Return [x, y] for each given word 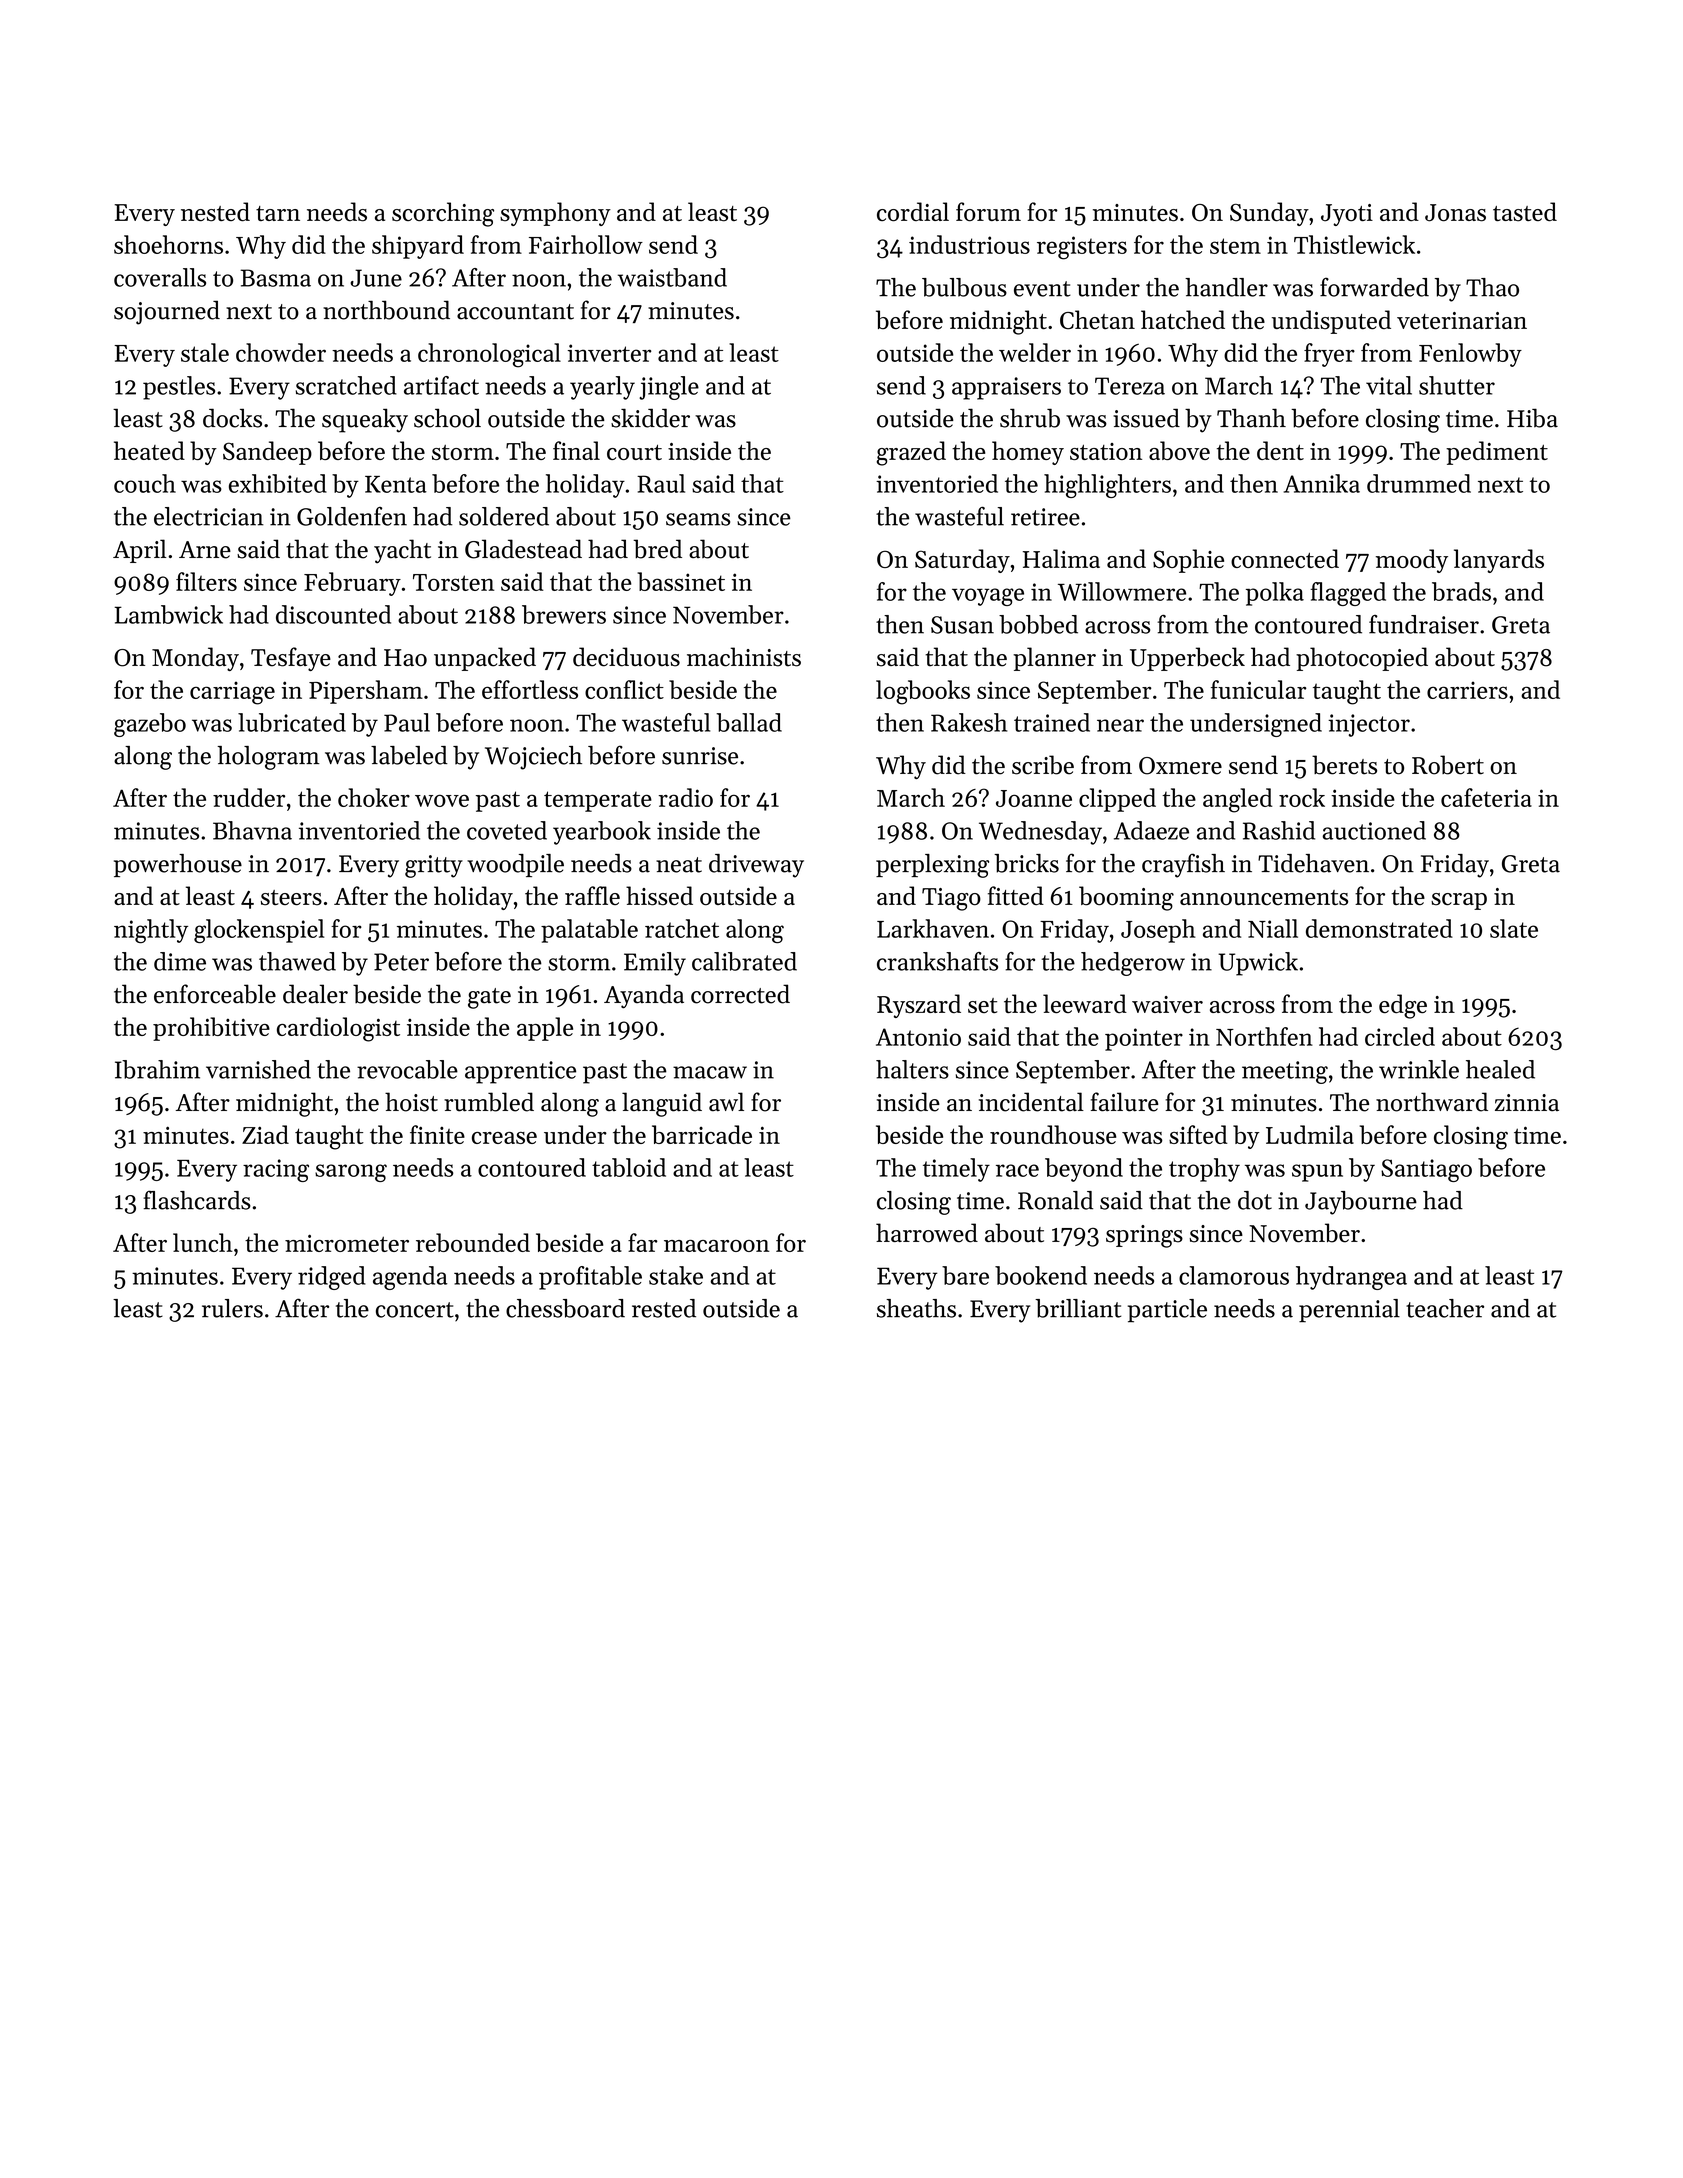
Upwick [1258, 964]
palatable [589, 931]
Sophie [1188, 561]
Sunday [1269, 214]
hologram [268, 758]
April [140, 551]
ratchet [682, 928]
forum [988, 212]
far [643, 1242]
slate [1514, 928]
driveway [756, 866]
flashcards [197, 1200]
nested [215, 212]
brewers [564, 614]
